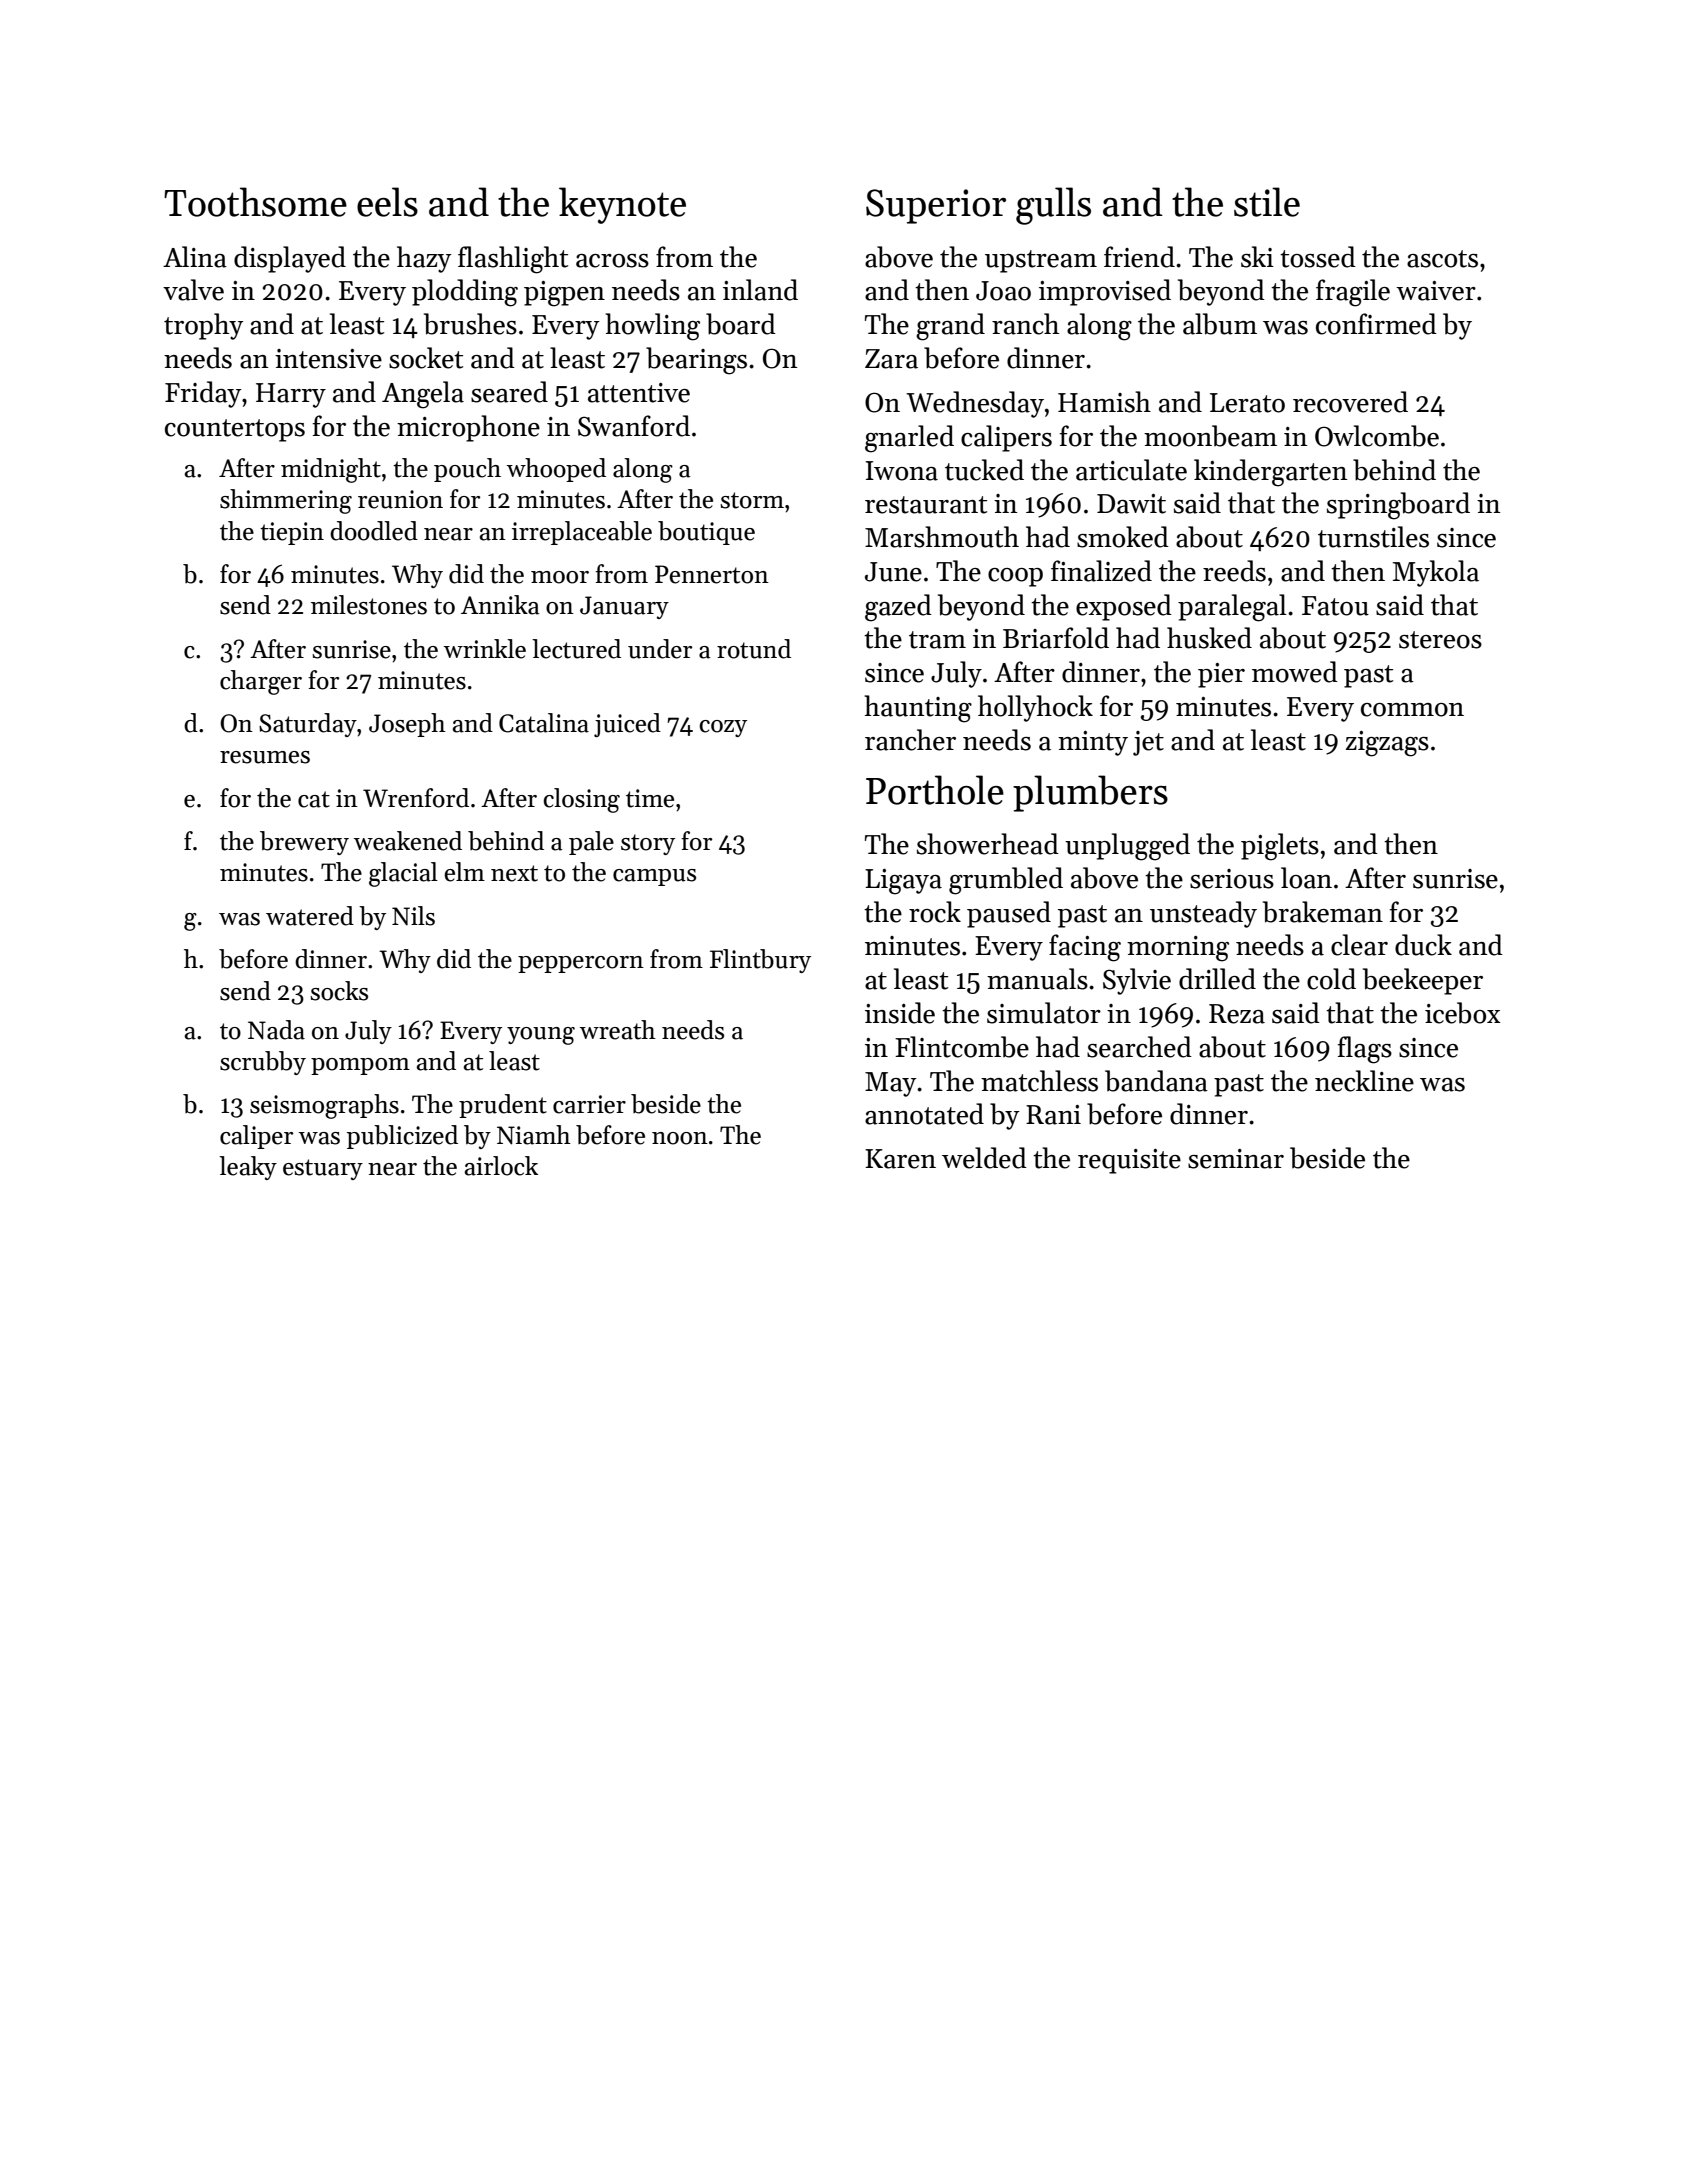 This document has height=2178, width=1683. I want to click on watered, so click(310, 916).
